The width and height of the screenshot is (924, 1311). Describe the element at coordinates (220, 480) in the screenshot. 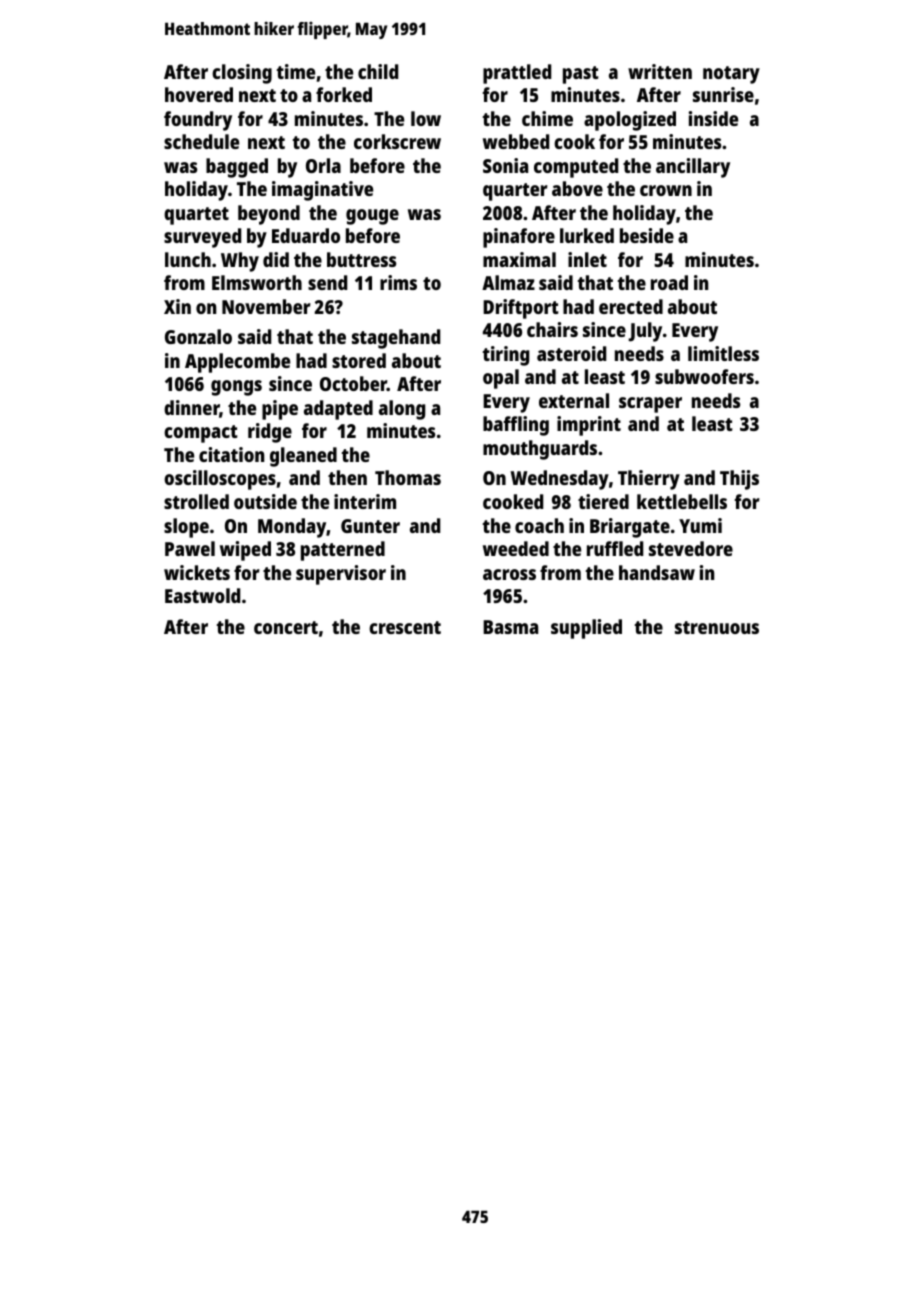

I see `oscilloscopes` at that location.
